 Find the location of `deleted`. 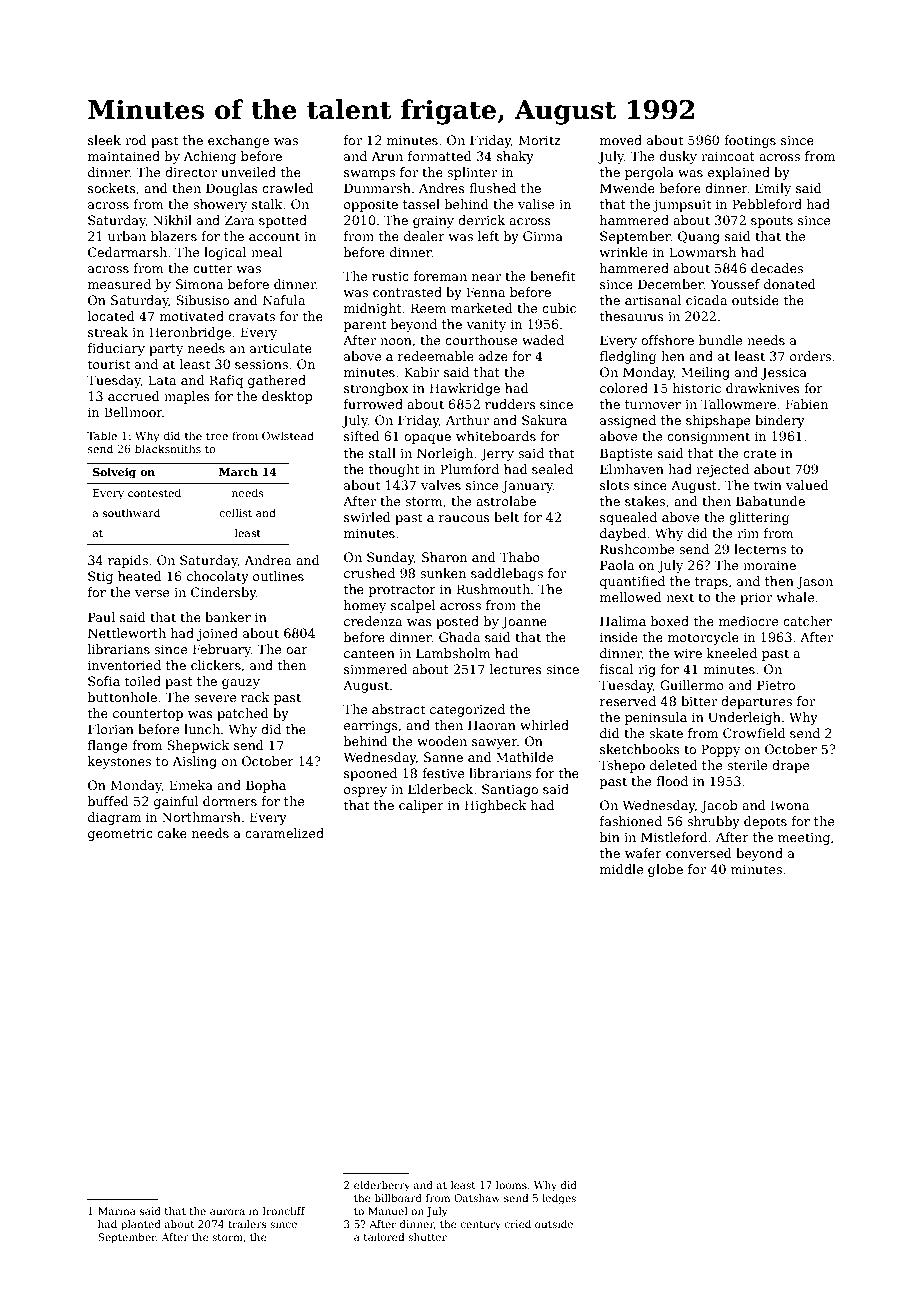

deleted is located at coordinates (674, 765).
